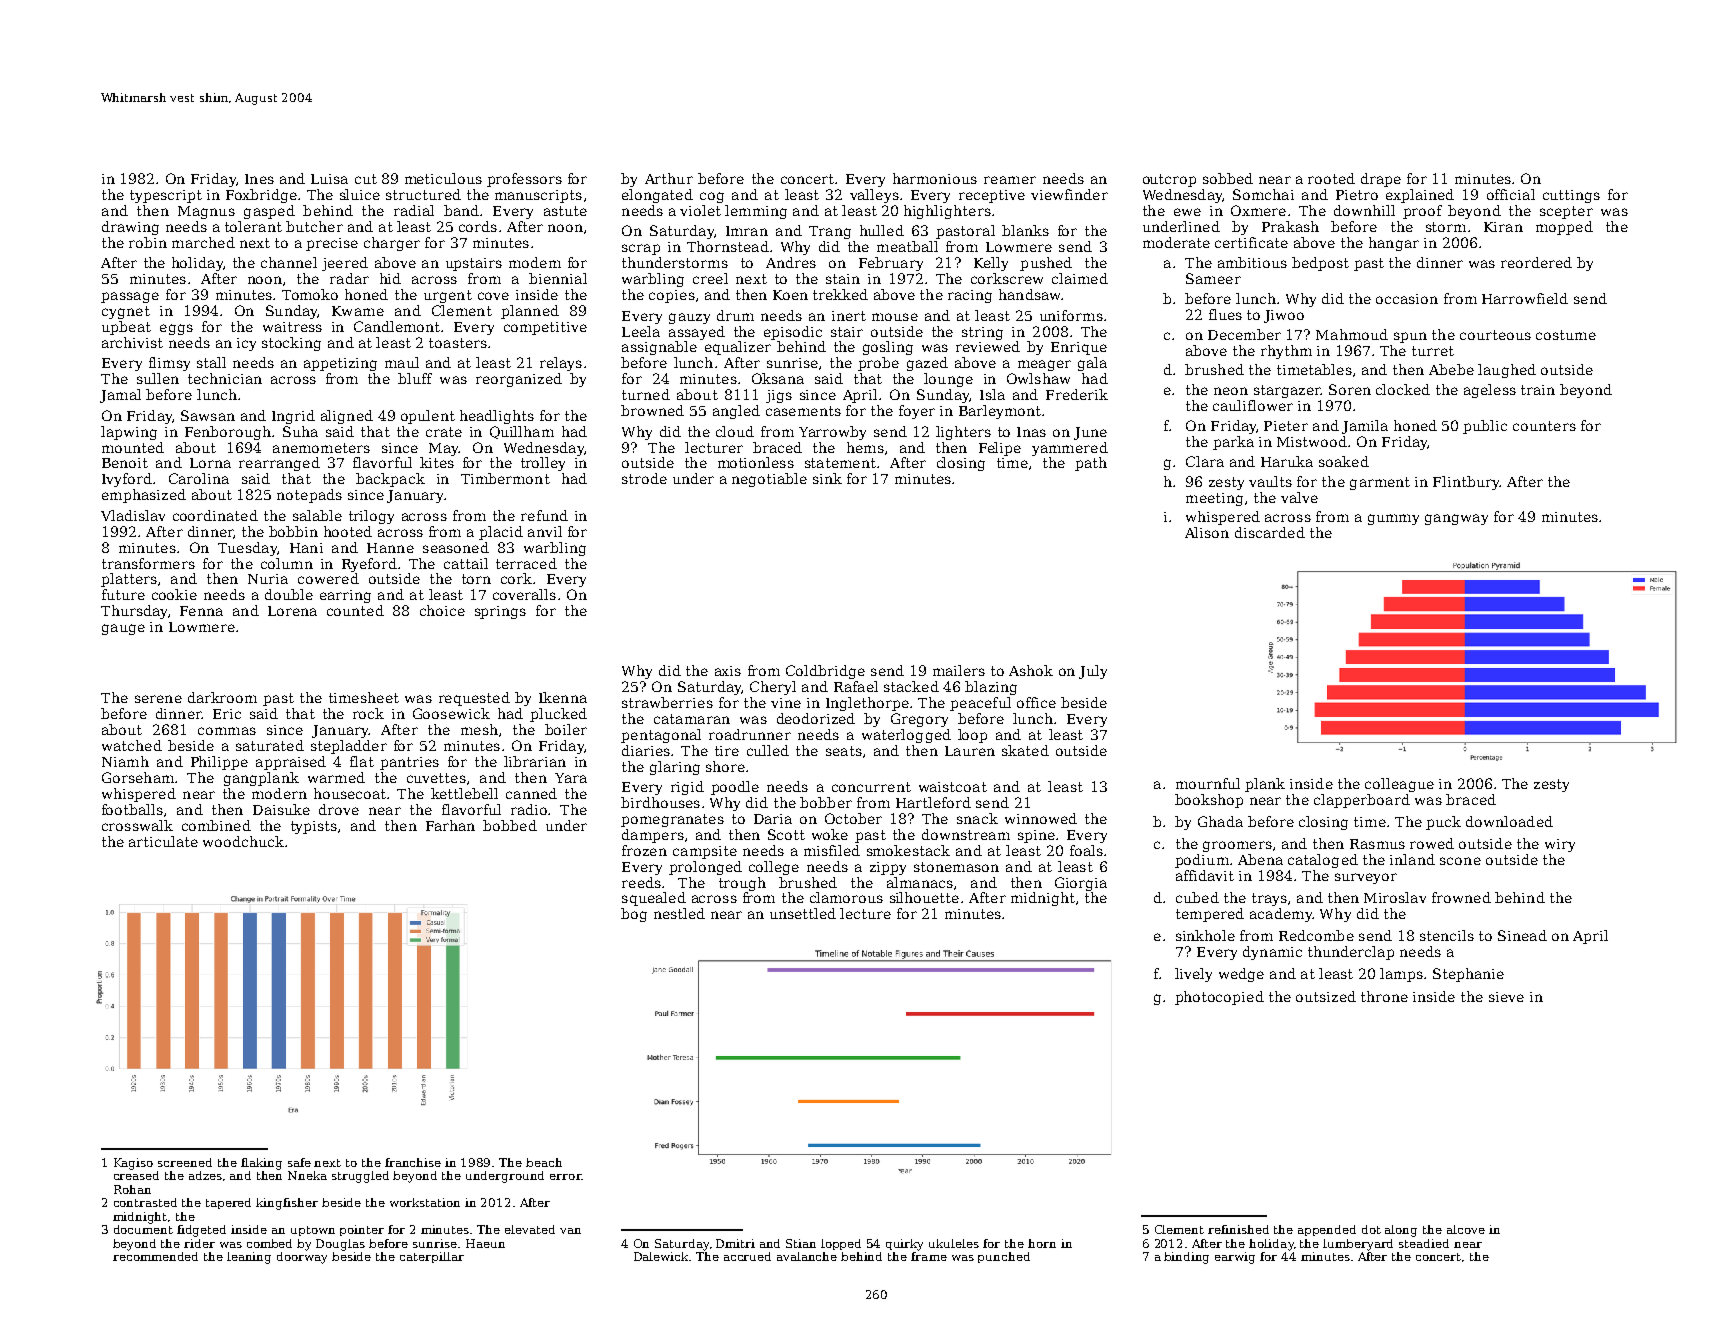 The image size is (1729, 1336). I want to click on steadied, so click(1424, 1243).
